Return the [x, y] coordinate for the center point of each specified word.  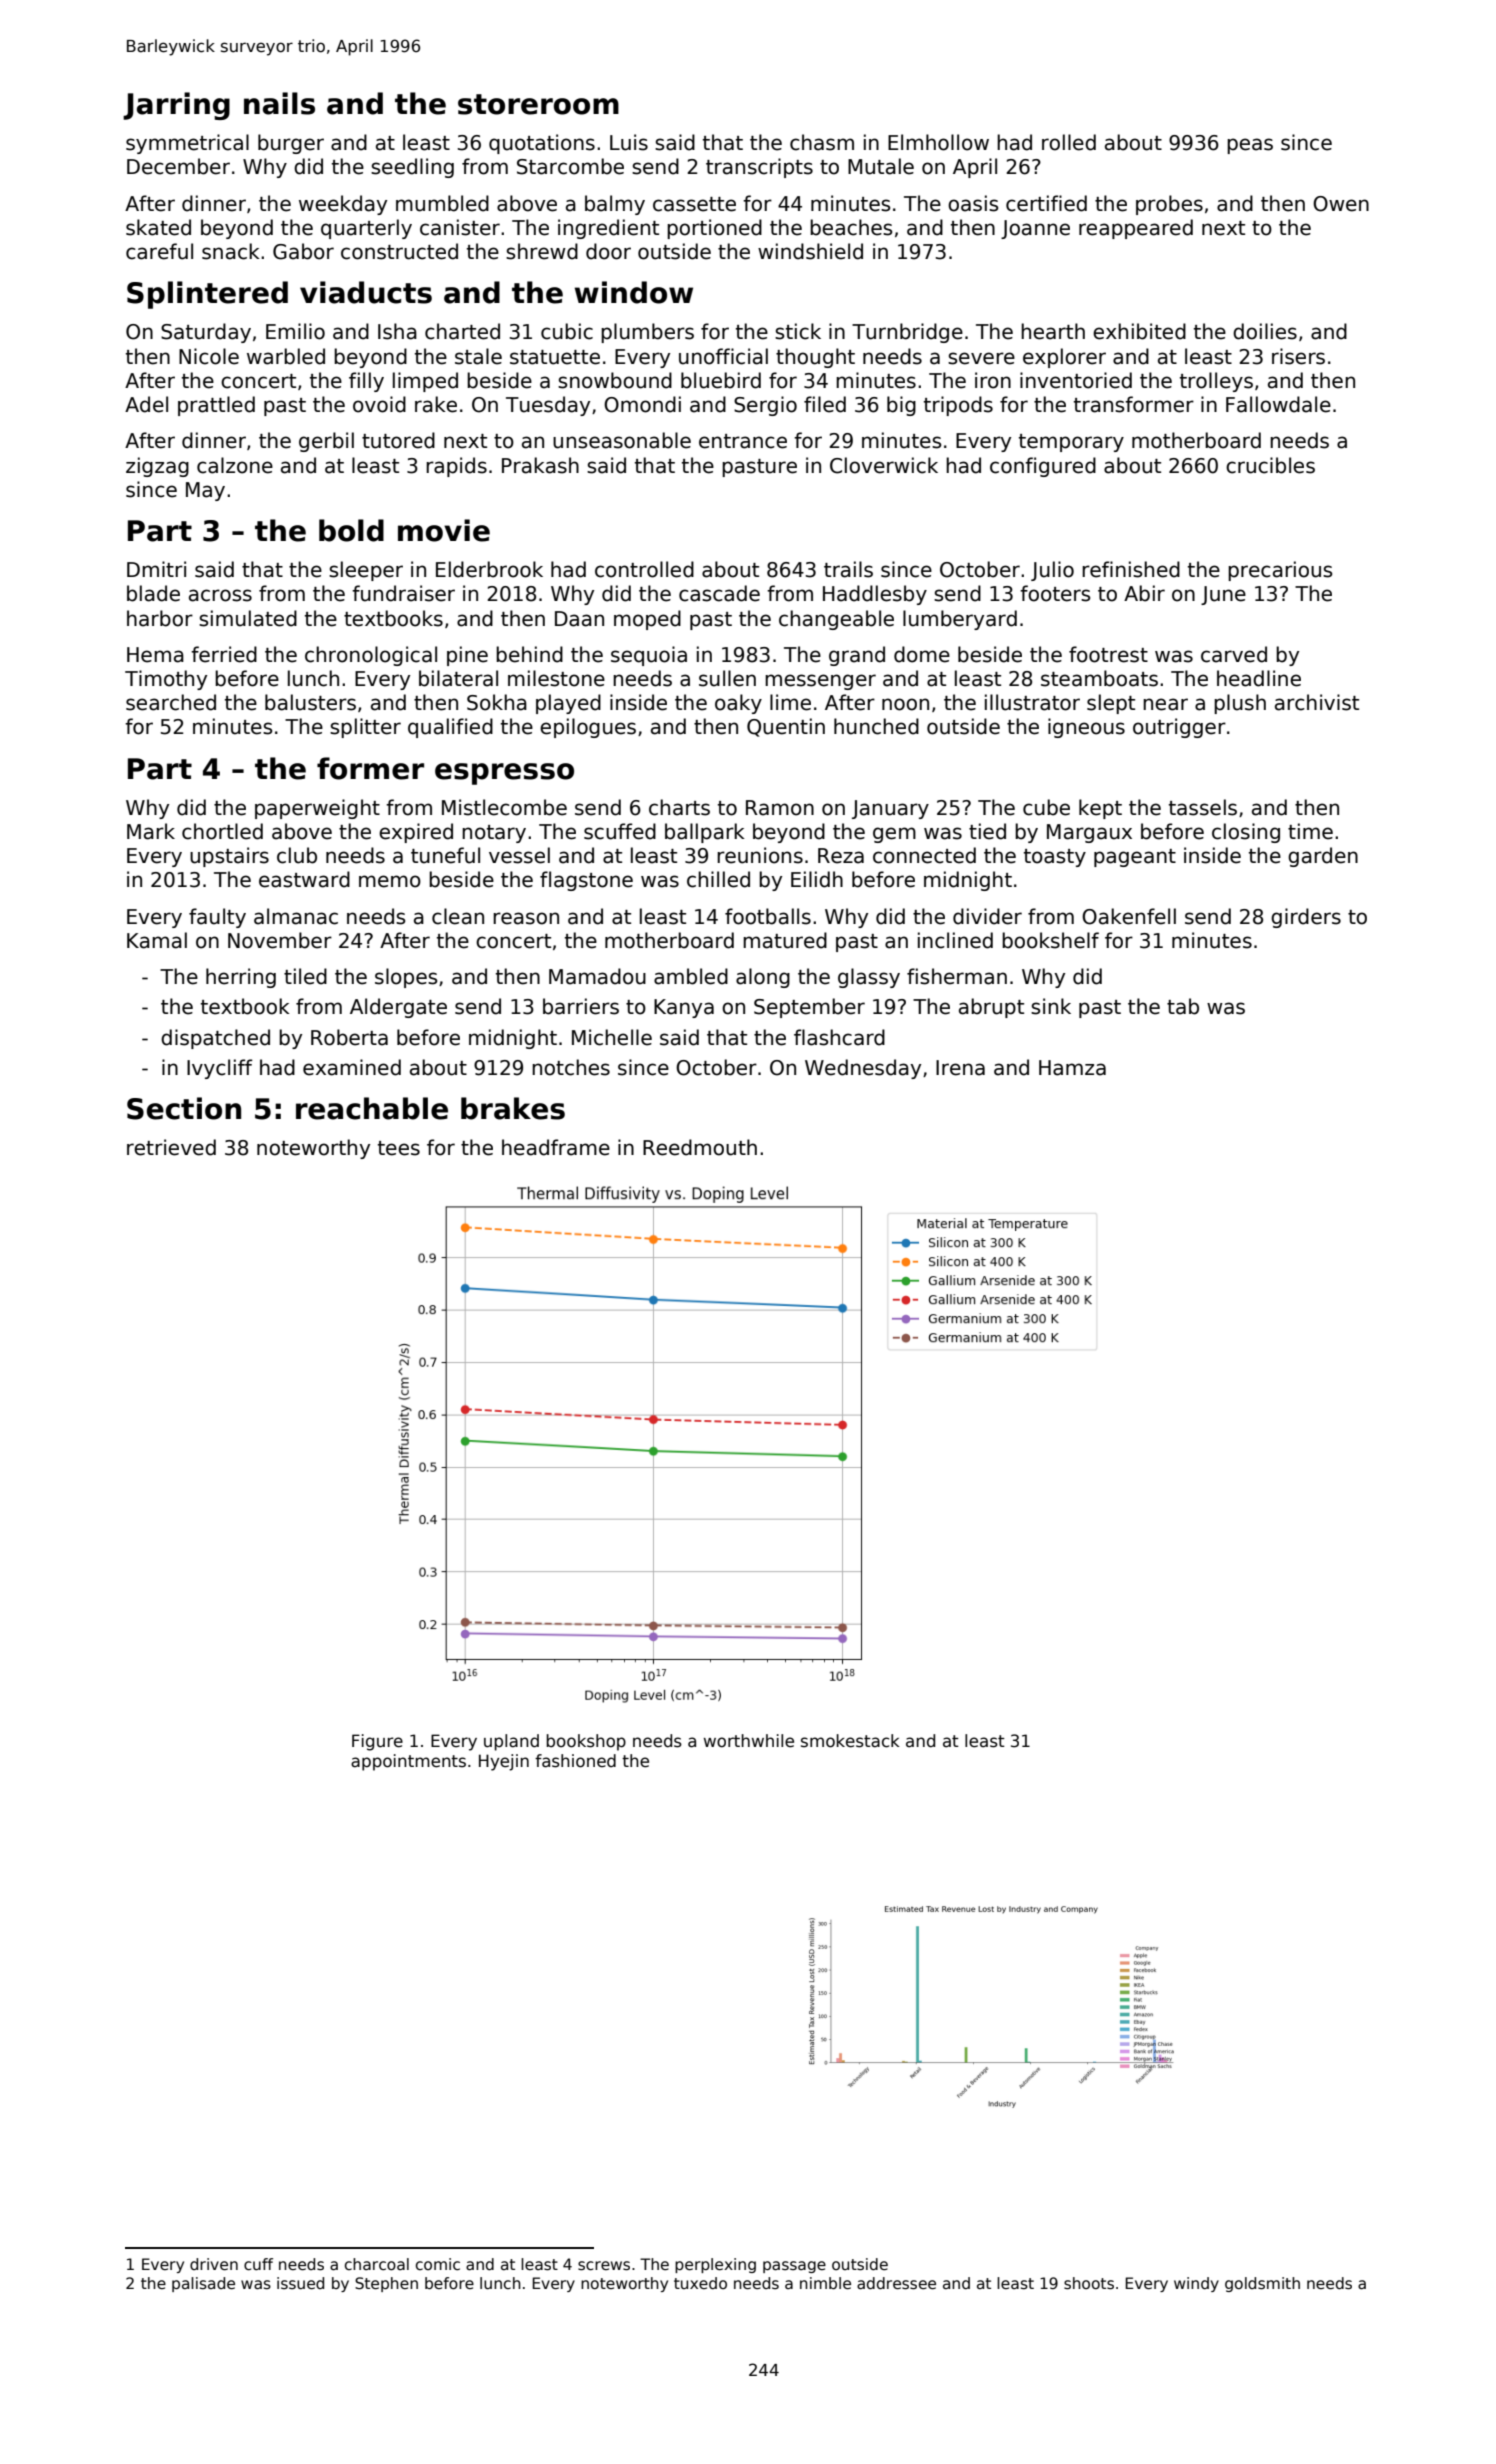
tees [399, 1148]
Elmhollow [938, 142]
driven [214, 2264]
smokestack [850, 1741]
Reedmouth [700, 1147]
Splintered [207, 295]
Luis [629, 142]
